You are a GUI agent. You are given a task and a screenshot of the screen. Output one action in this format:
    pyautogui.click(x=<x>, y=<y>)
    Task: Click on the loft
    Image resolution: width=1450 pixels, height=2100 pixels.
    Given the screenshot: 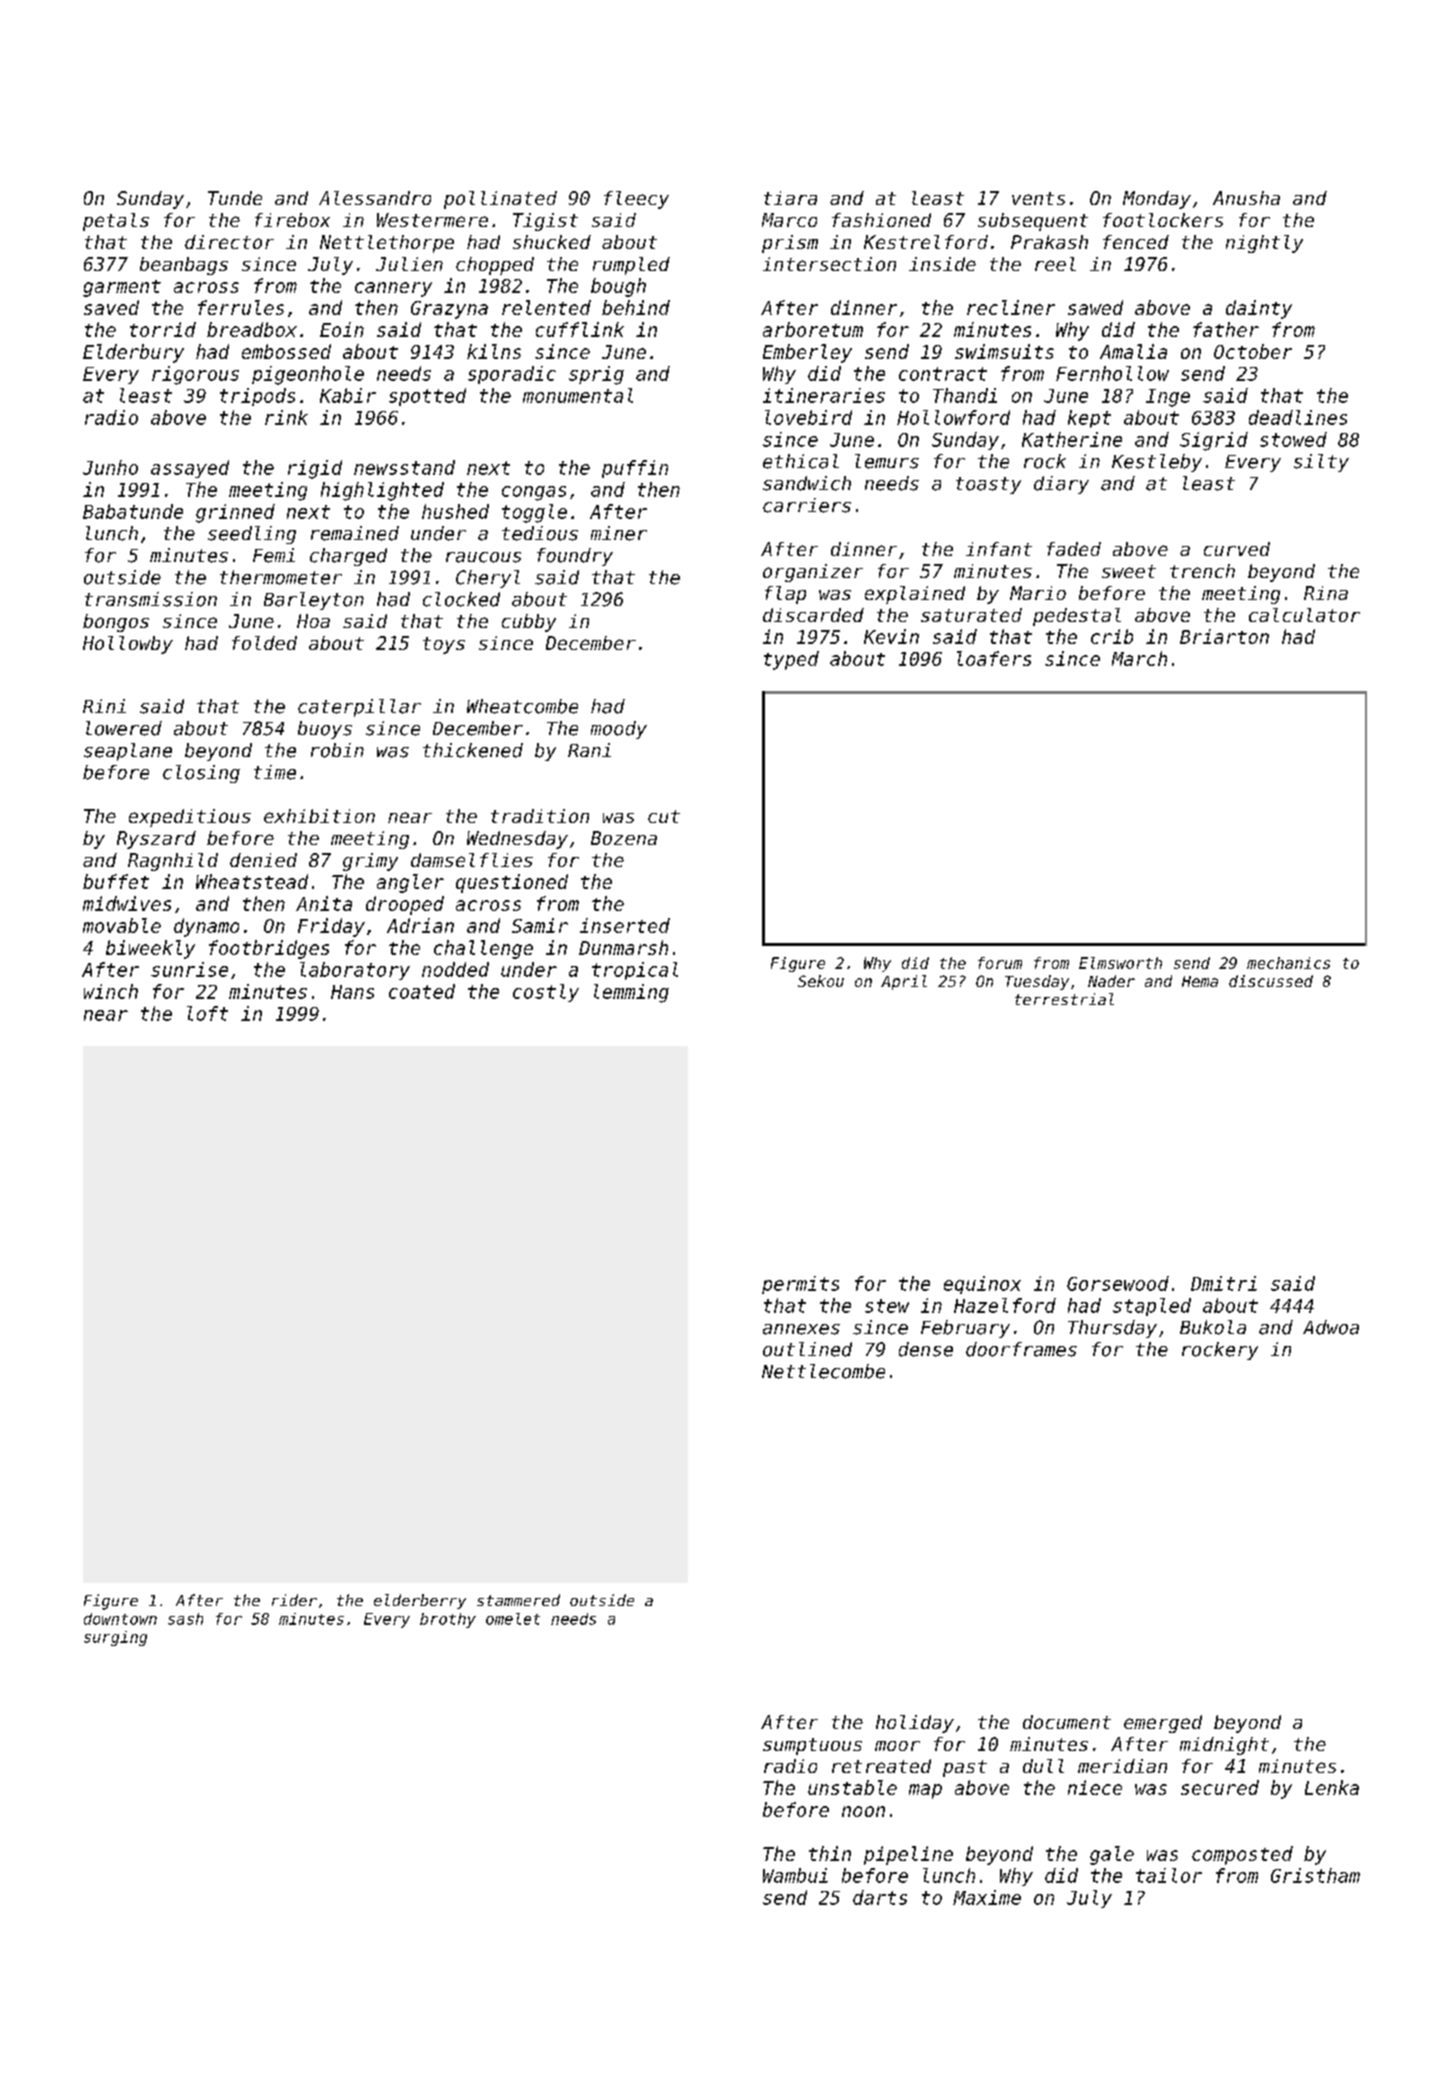 What is the action you would take?
    pyautogui.click(x=207, y=1013)
